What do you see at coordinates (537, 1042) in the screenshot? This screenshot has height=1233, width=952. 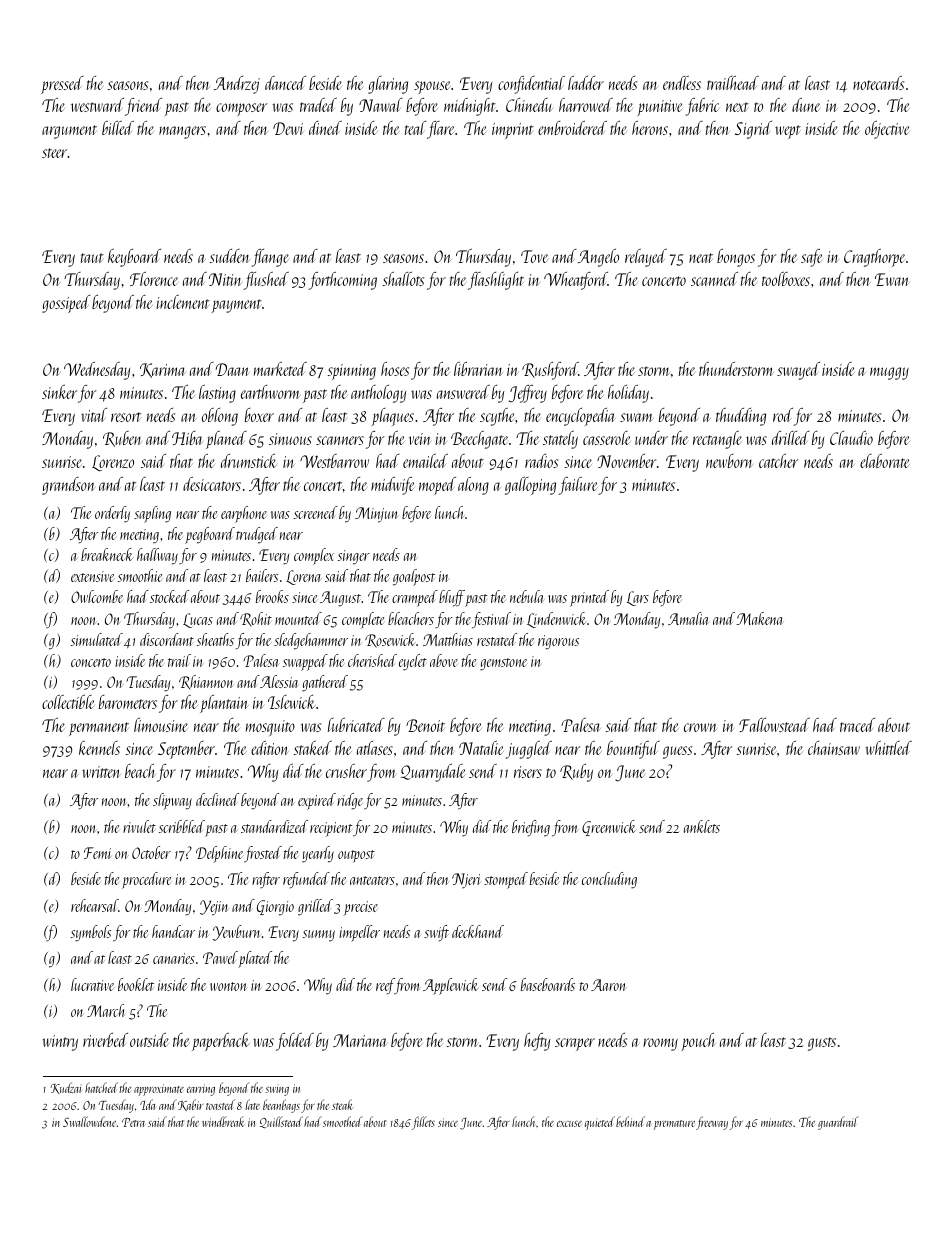 I see `hefty` at bounding box center [537, 1042].
